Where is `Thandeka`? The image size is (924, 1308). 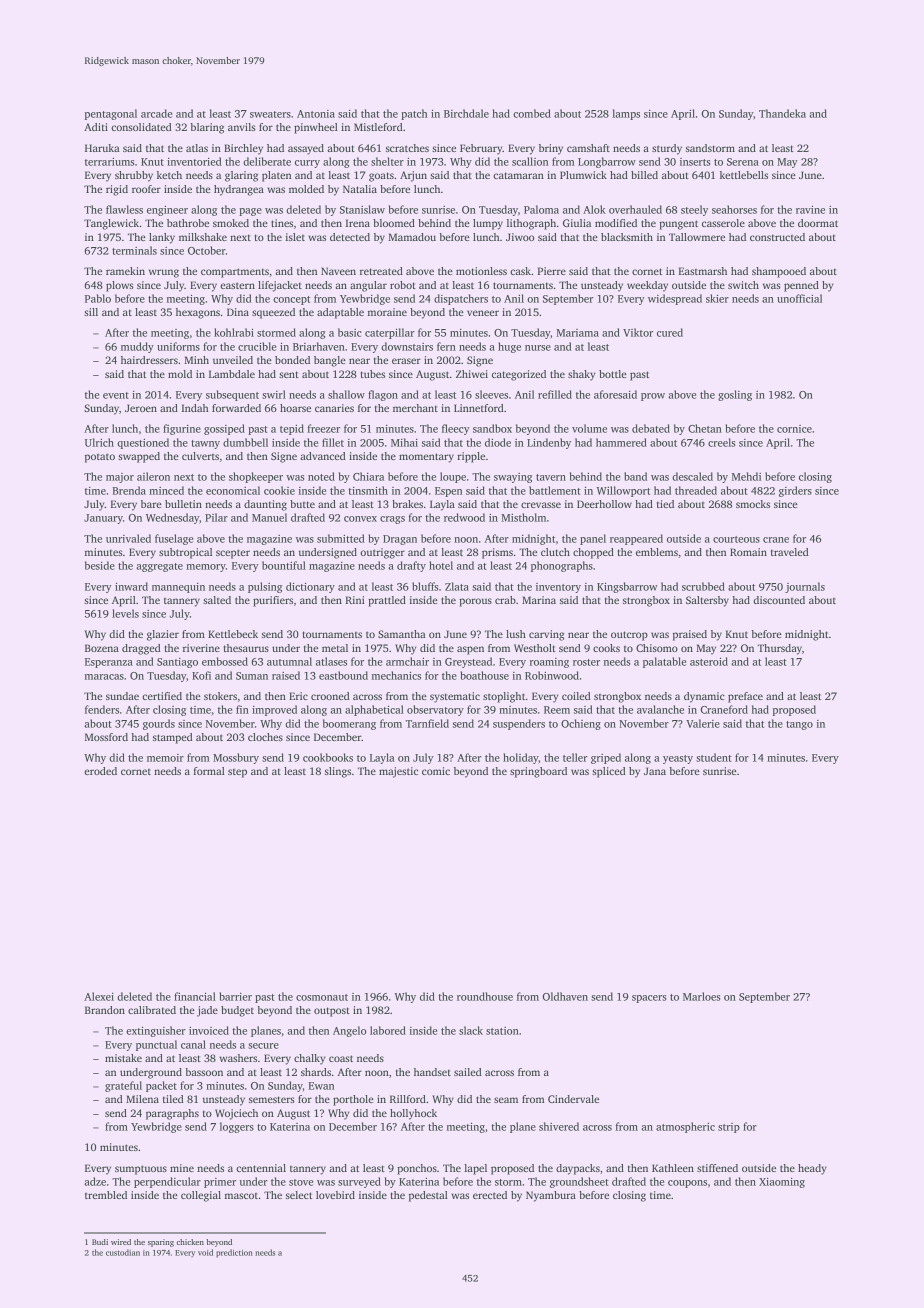 Thandeka is located at coordinates (782, 113).
